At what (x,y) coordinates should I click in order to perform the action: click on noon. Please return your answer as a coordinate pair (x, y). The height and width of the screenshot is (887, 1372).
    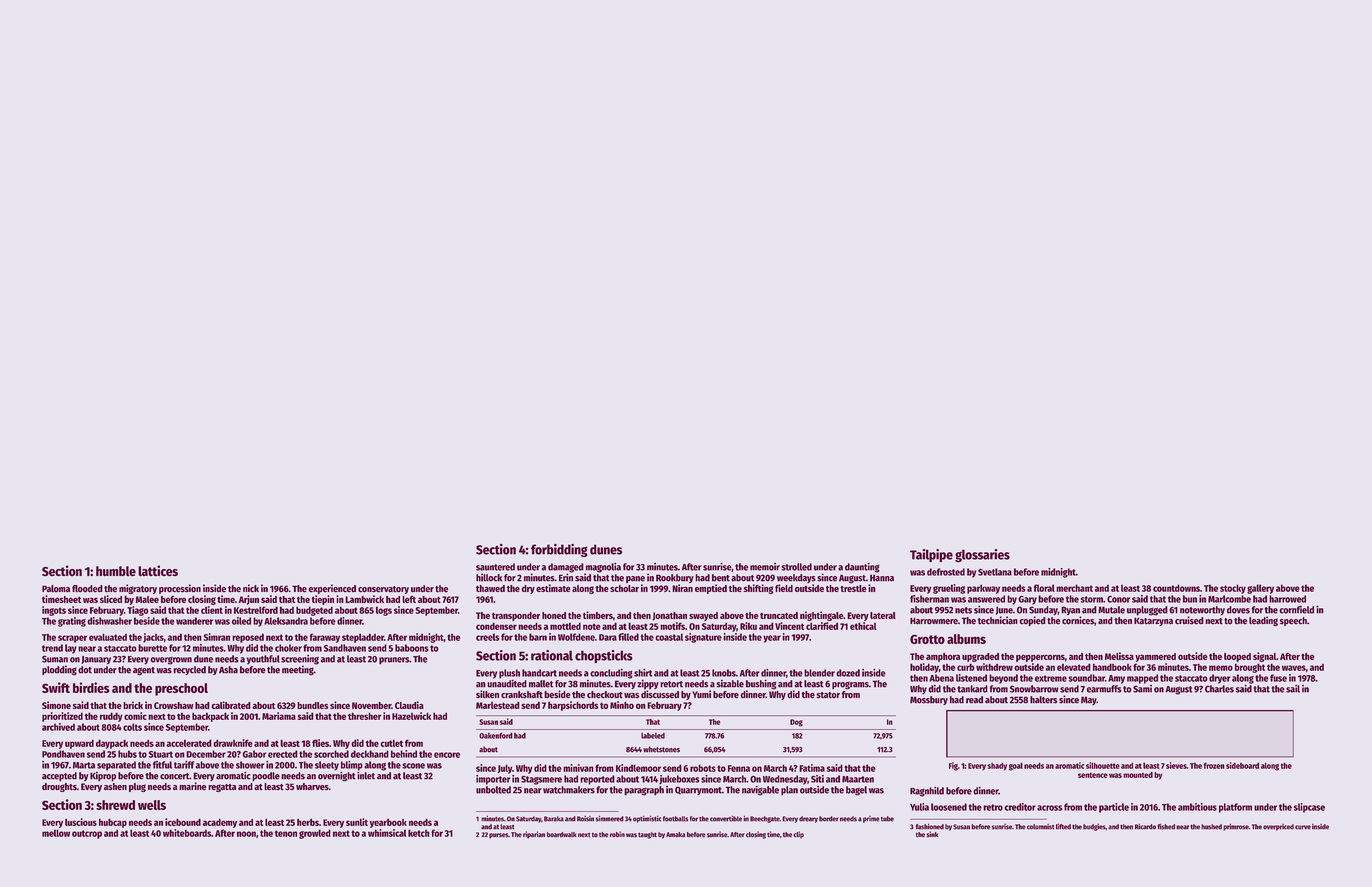
    Looking at the image, I should click on (246, 834).
